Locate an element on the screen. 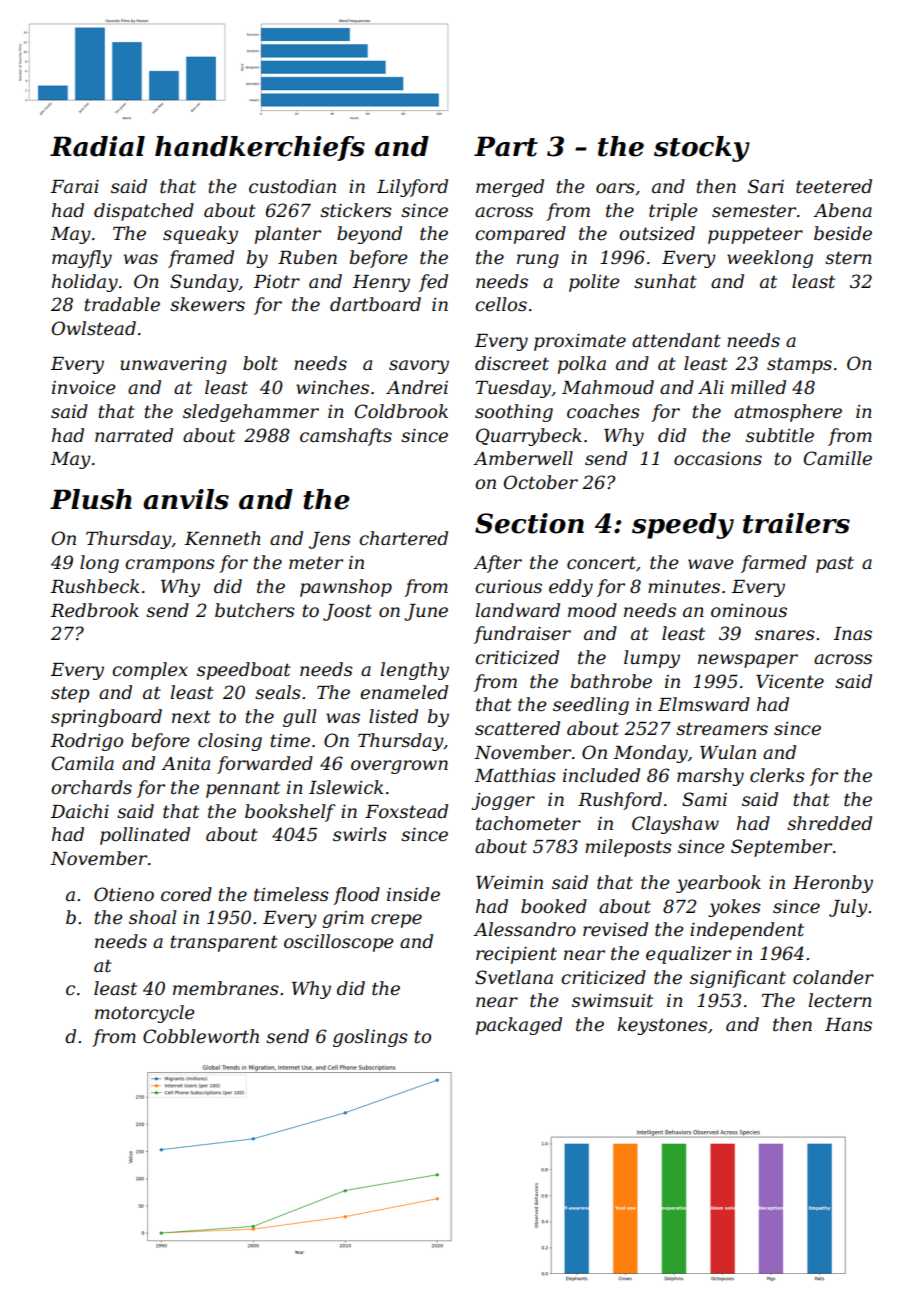  Part is located at coordinates (506, 146).
